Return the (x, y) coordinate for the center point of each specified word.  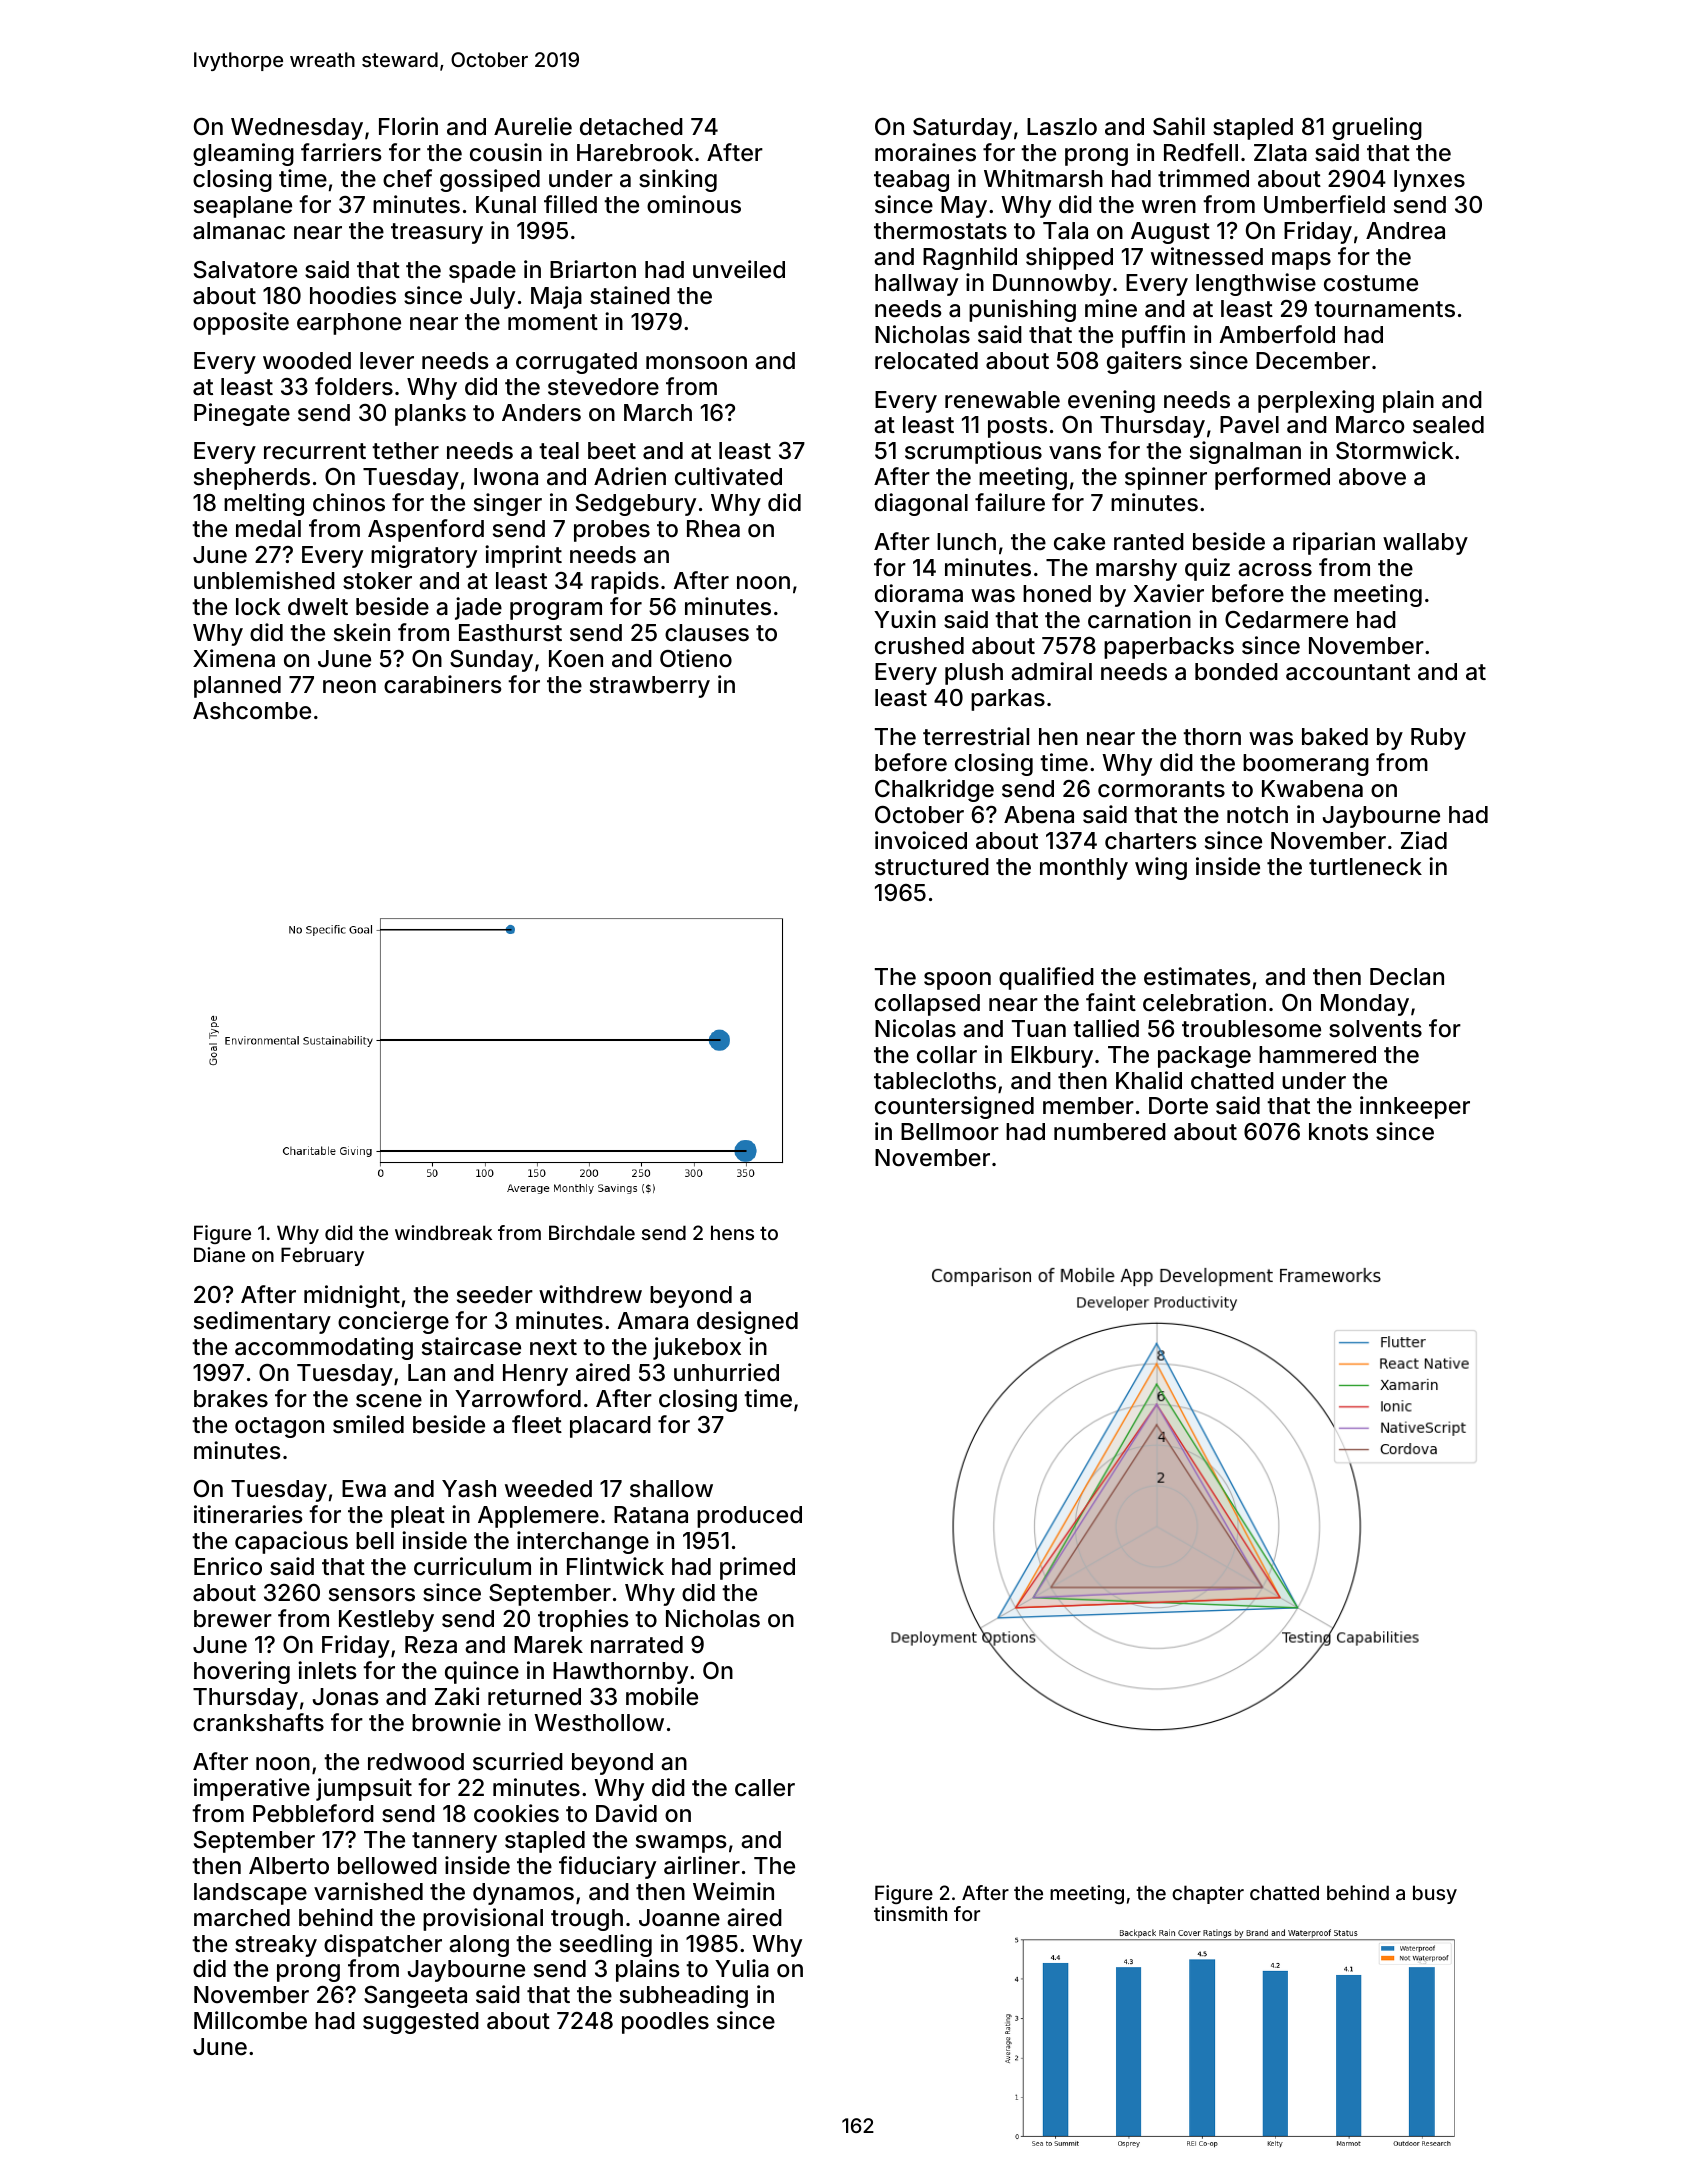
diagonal (921, 504)
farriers (341, 152)
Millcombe (250, 2020)
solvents (1375, 1029)
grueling (1377, 128)
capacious (291, 1542)
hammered (1317, 1055)
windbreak (443, 1232)
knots (1338, 1132)
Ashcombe (252, 711)
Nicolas (915, 1028)
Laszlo (1062, 127)
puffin (1153, 336)
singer (508, 504)
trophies (583, 1620)
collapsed (927, 1005)
